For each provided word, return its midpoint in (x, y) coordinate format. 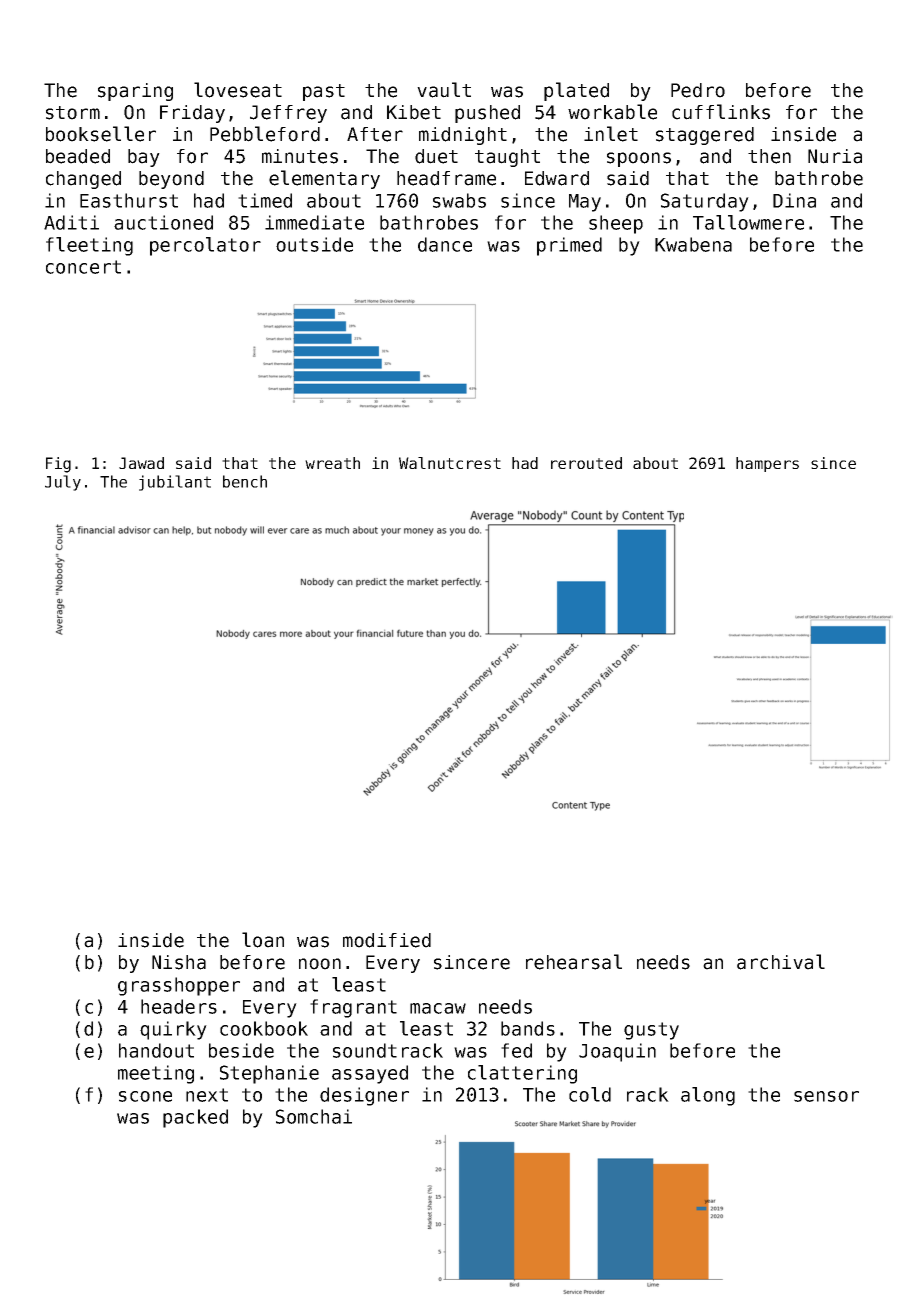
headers (179, 1006)
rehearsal (574, 962)
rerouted (586, 463)
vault (444, 90)
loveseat (238, 90)
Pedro (698, 90)
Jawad (141, 463)
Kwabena (693, 244)
